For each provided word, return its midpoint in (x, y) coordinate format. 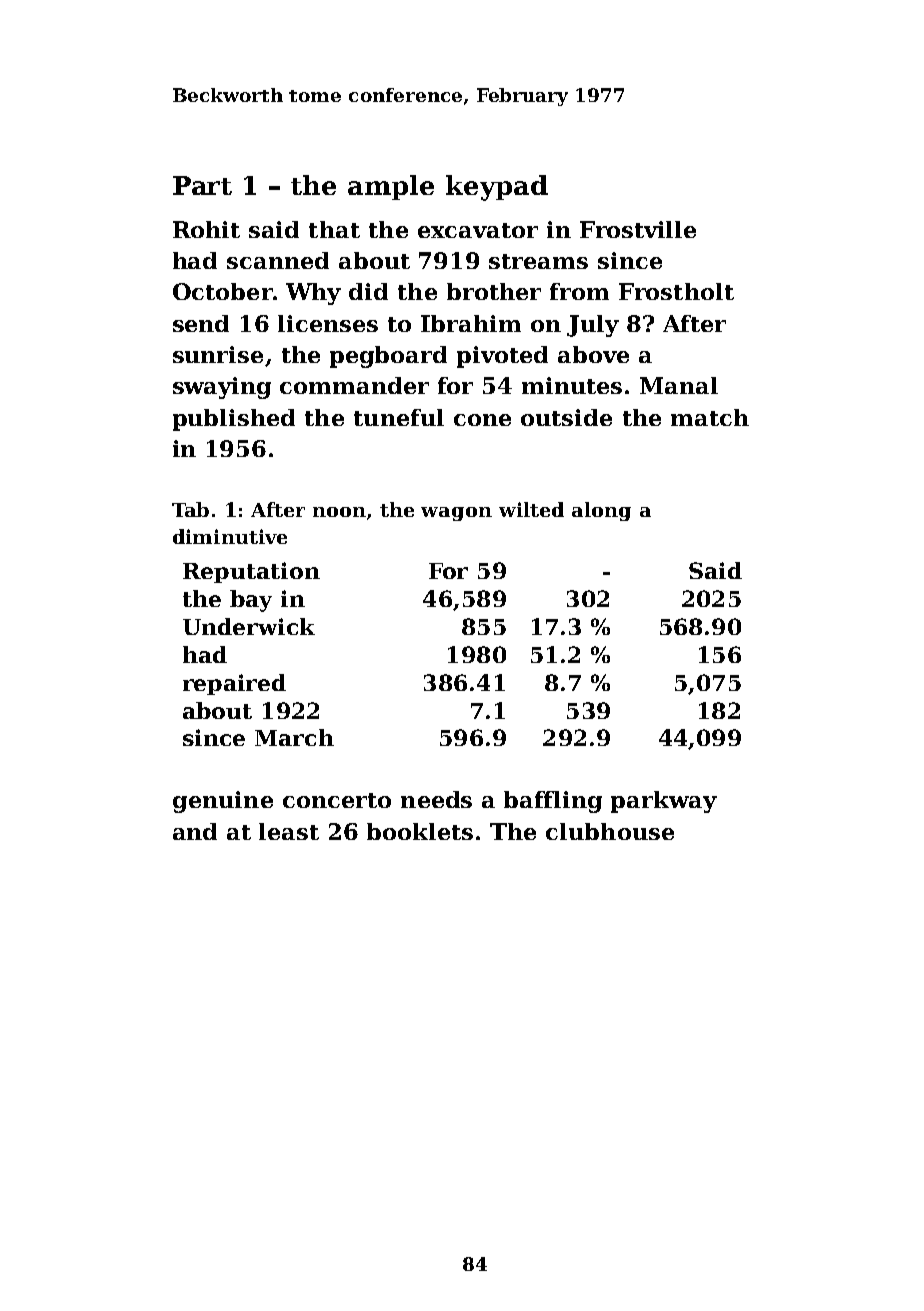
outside (566, 417)
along (601, 511)
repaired (234, 684)
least (289, 831)
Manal (679, 385)
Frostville (638, 229)
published (234, 420)
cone (482, 420)
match (710, 417)
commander (354, 385)
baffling (553, 802)
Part (202, 185)
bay (251, 601)
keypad (497, 188)
